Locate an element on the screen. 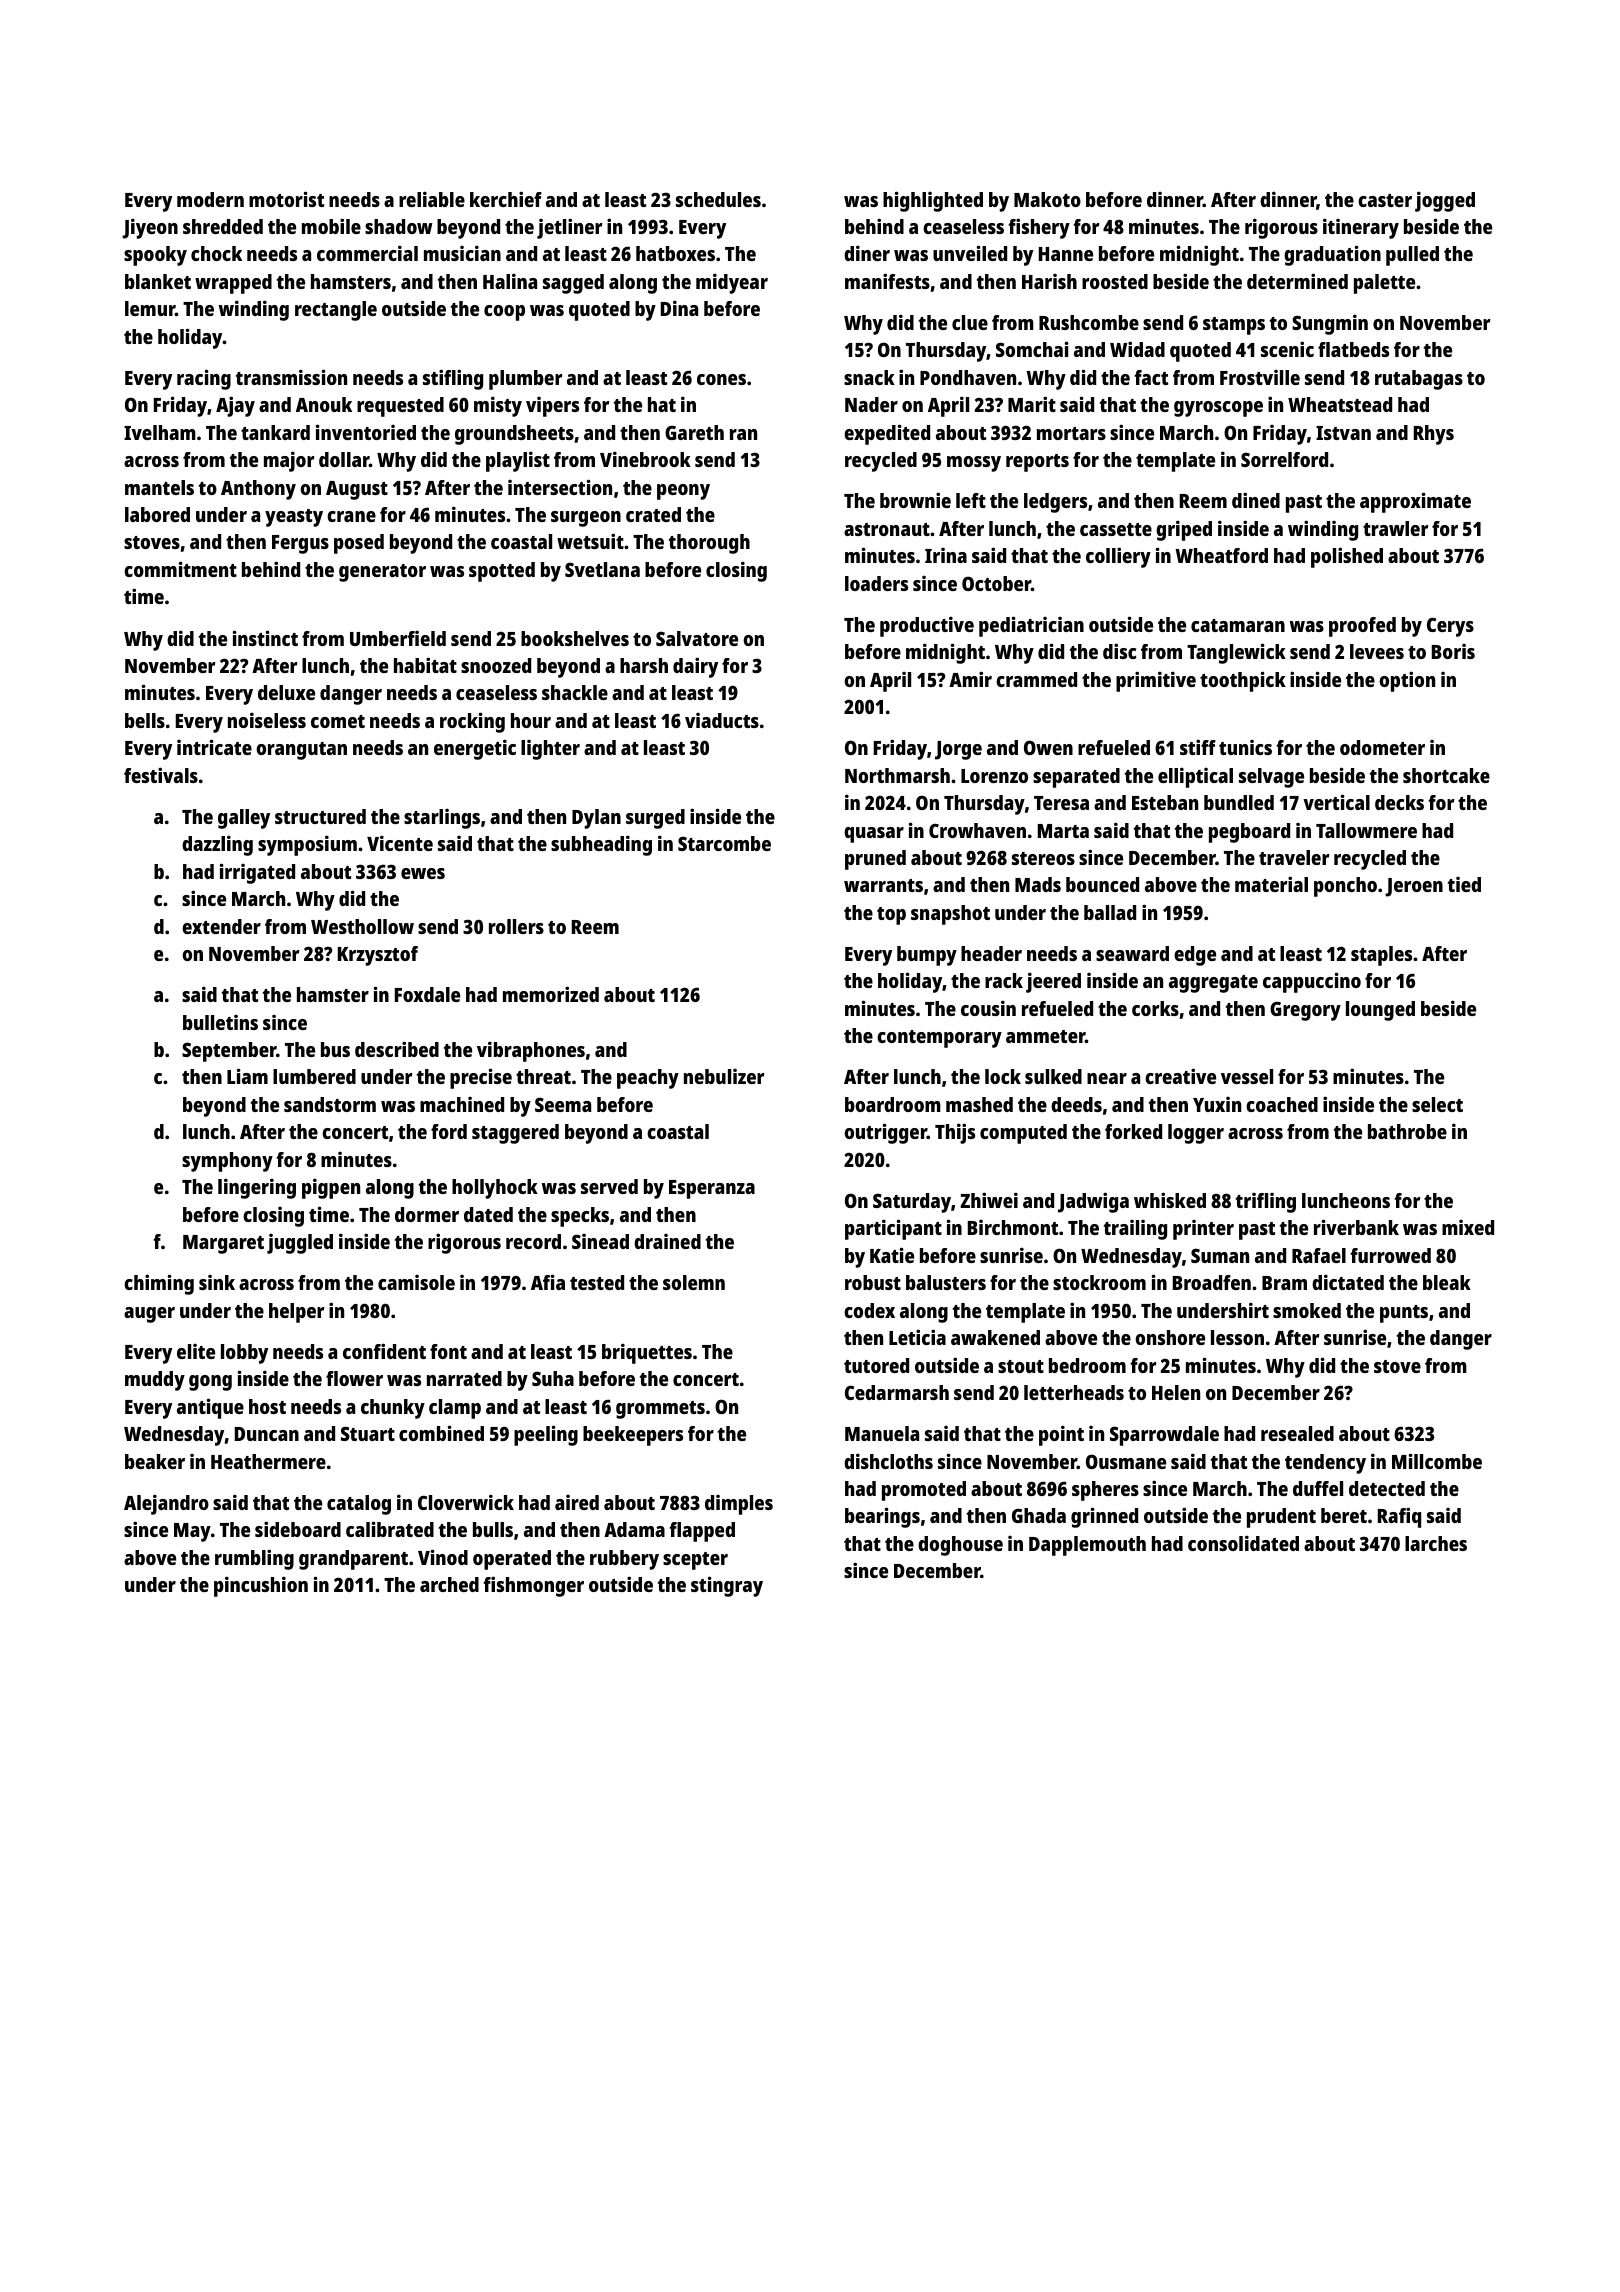 The height and width of the screenshot is (2292, 1620). nebulizer is located at coordinates (724, 1076).
